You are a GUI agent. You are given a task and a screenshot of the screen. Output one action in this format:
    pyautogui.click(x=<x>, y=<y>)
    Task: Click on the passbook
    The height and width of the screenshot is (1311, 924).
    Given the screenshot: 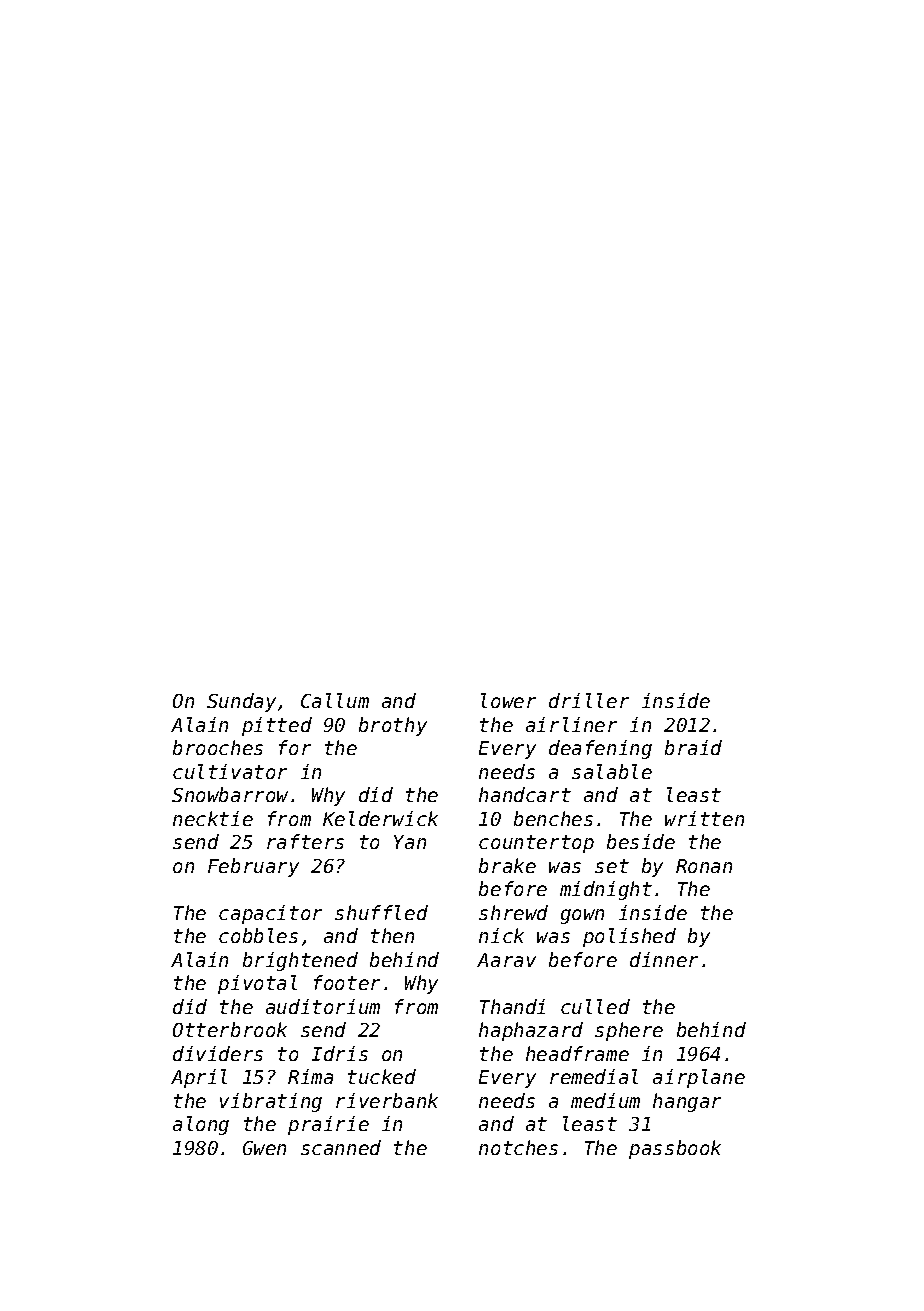 What is the action you would take?
    pyautogui.click(x=675, y=1149)
